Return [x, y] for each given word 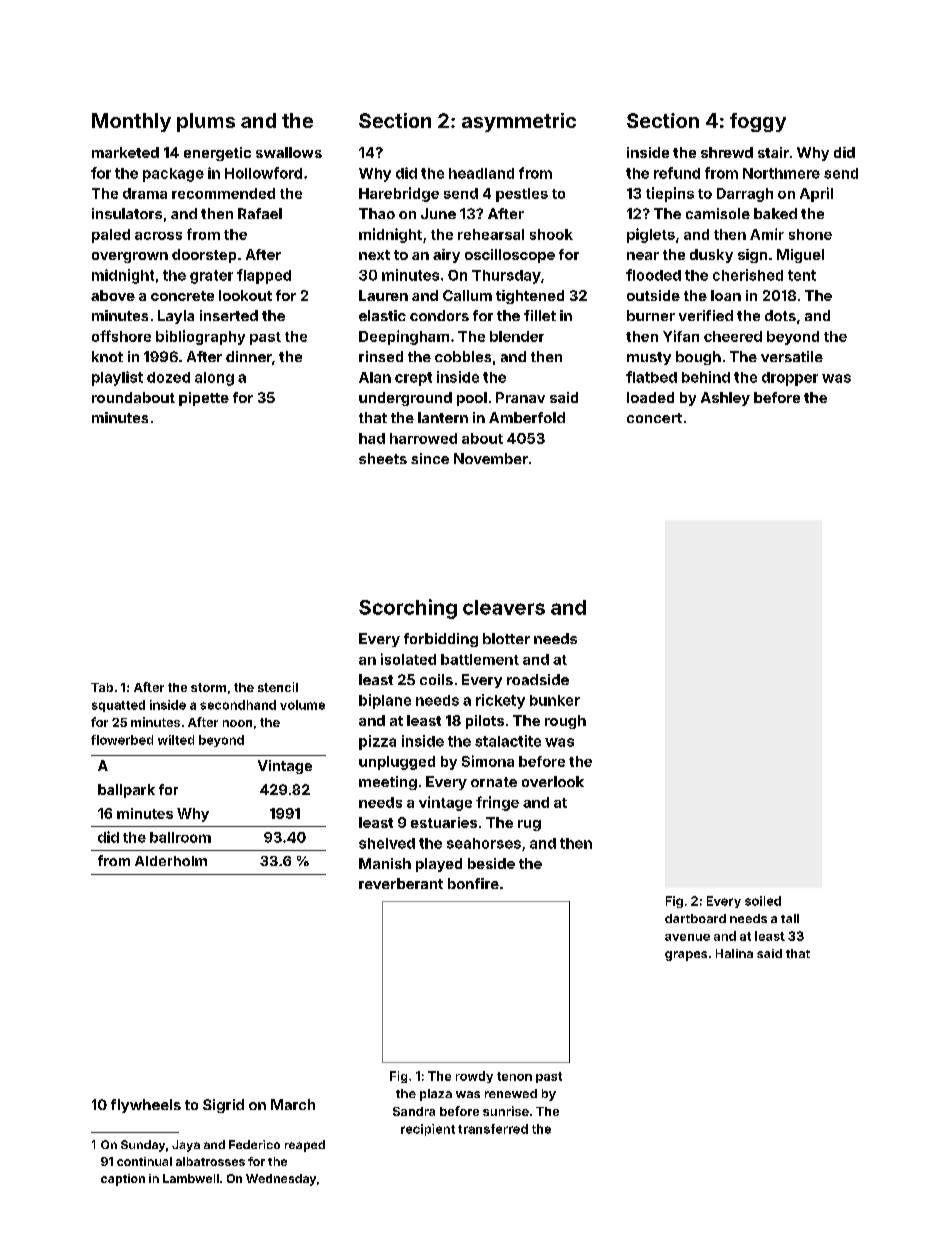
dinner [249, 356]
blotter [506, 638]
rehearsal [491, 234]
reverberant [401, 883]
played [439, 865]
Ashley [725, 399]
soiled [763, 901]
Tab [102, 687]
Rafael [260, 213]
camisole [718, 213]
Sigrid [223, 1106]
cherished [748, 275]
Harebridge [399, 194]
